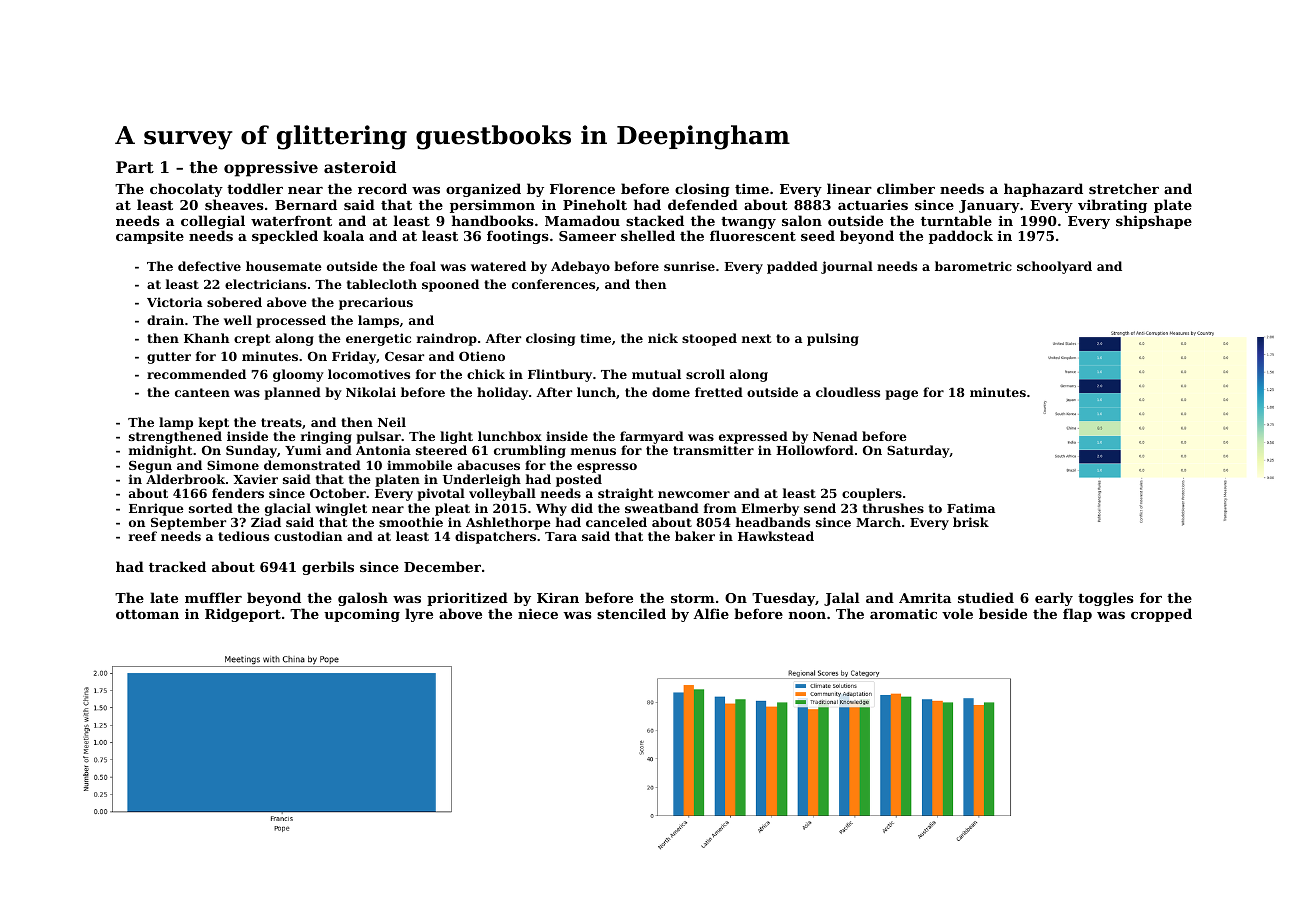  What do you see at coordinates (243, 615) in the image?
I see `Ridgeport` at bounding box center [243, 615].
